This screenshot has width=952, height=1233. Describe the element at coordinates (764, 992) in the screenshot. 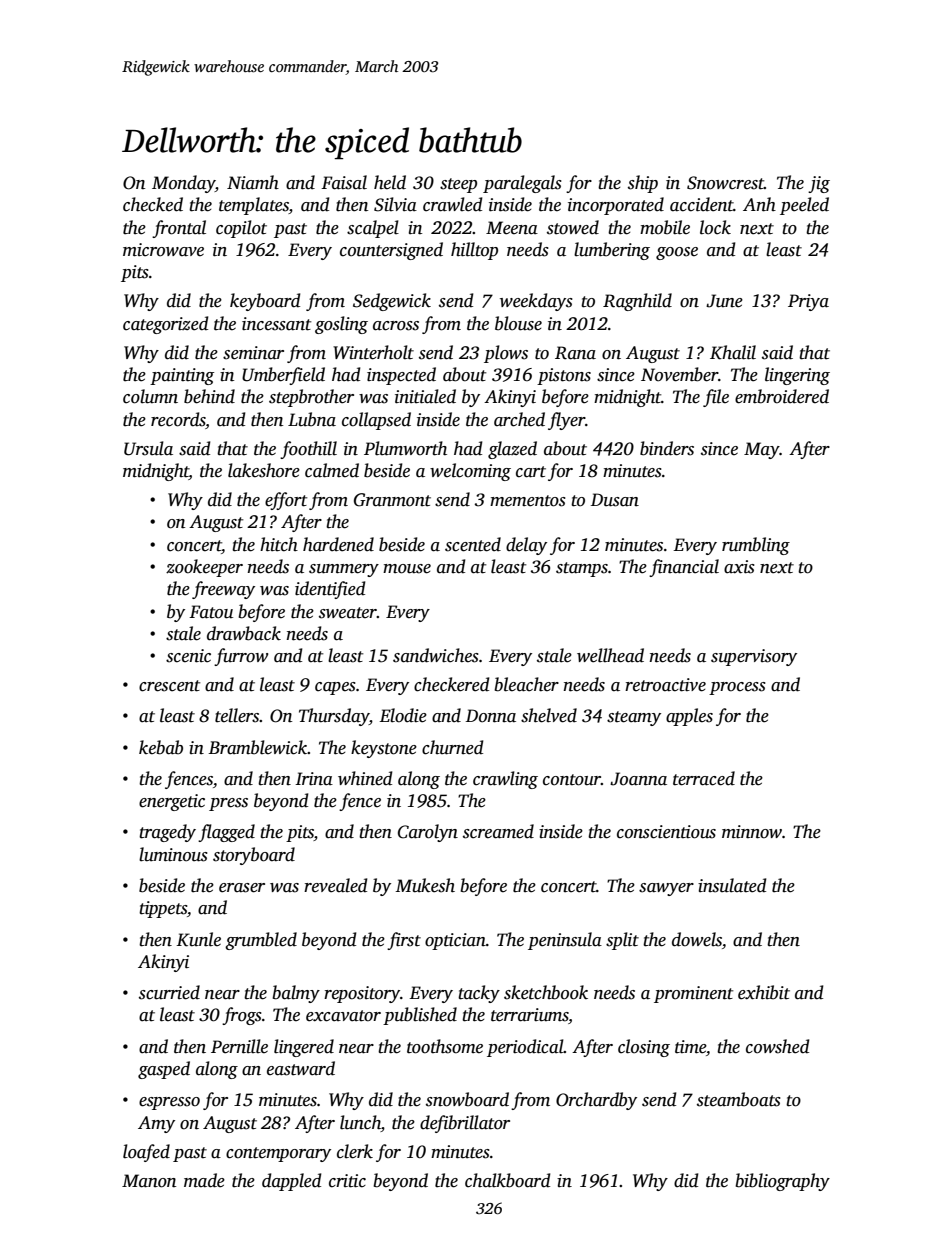

I see `exhibit` at that location.
